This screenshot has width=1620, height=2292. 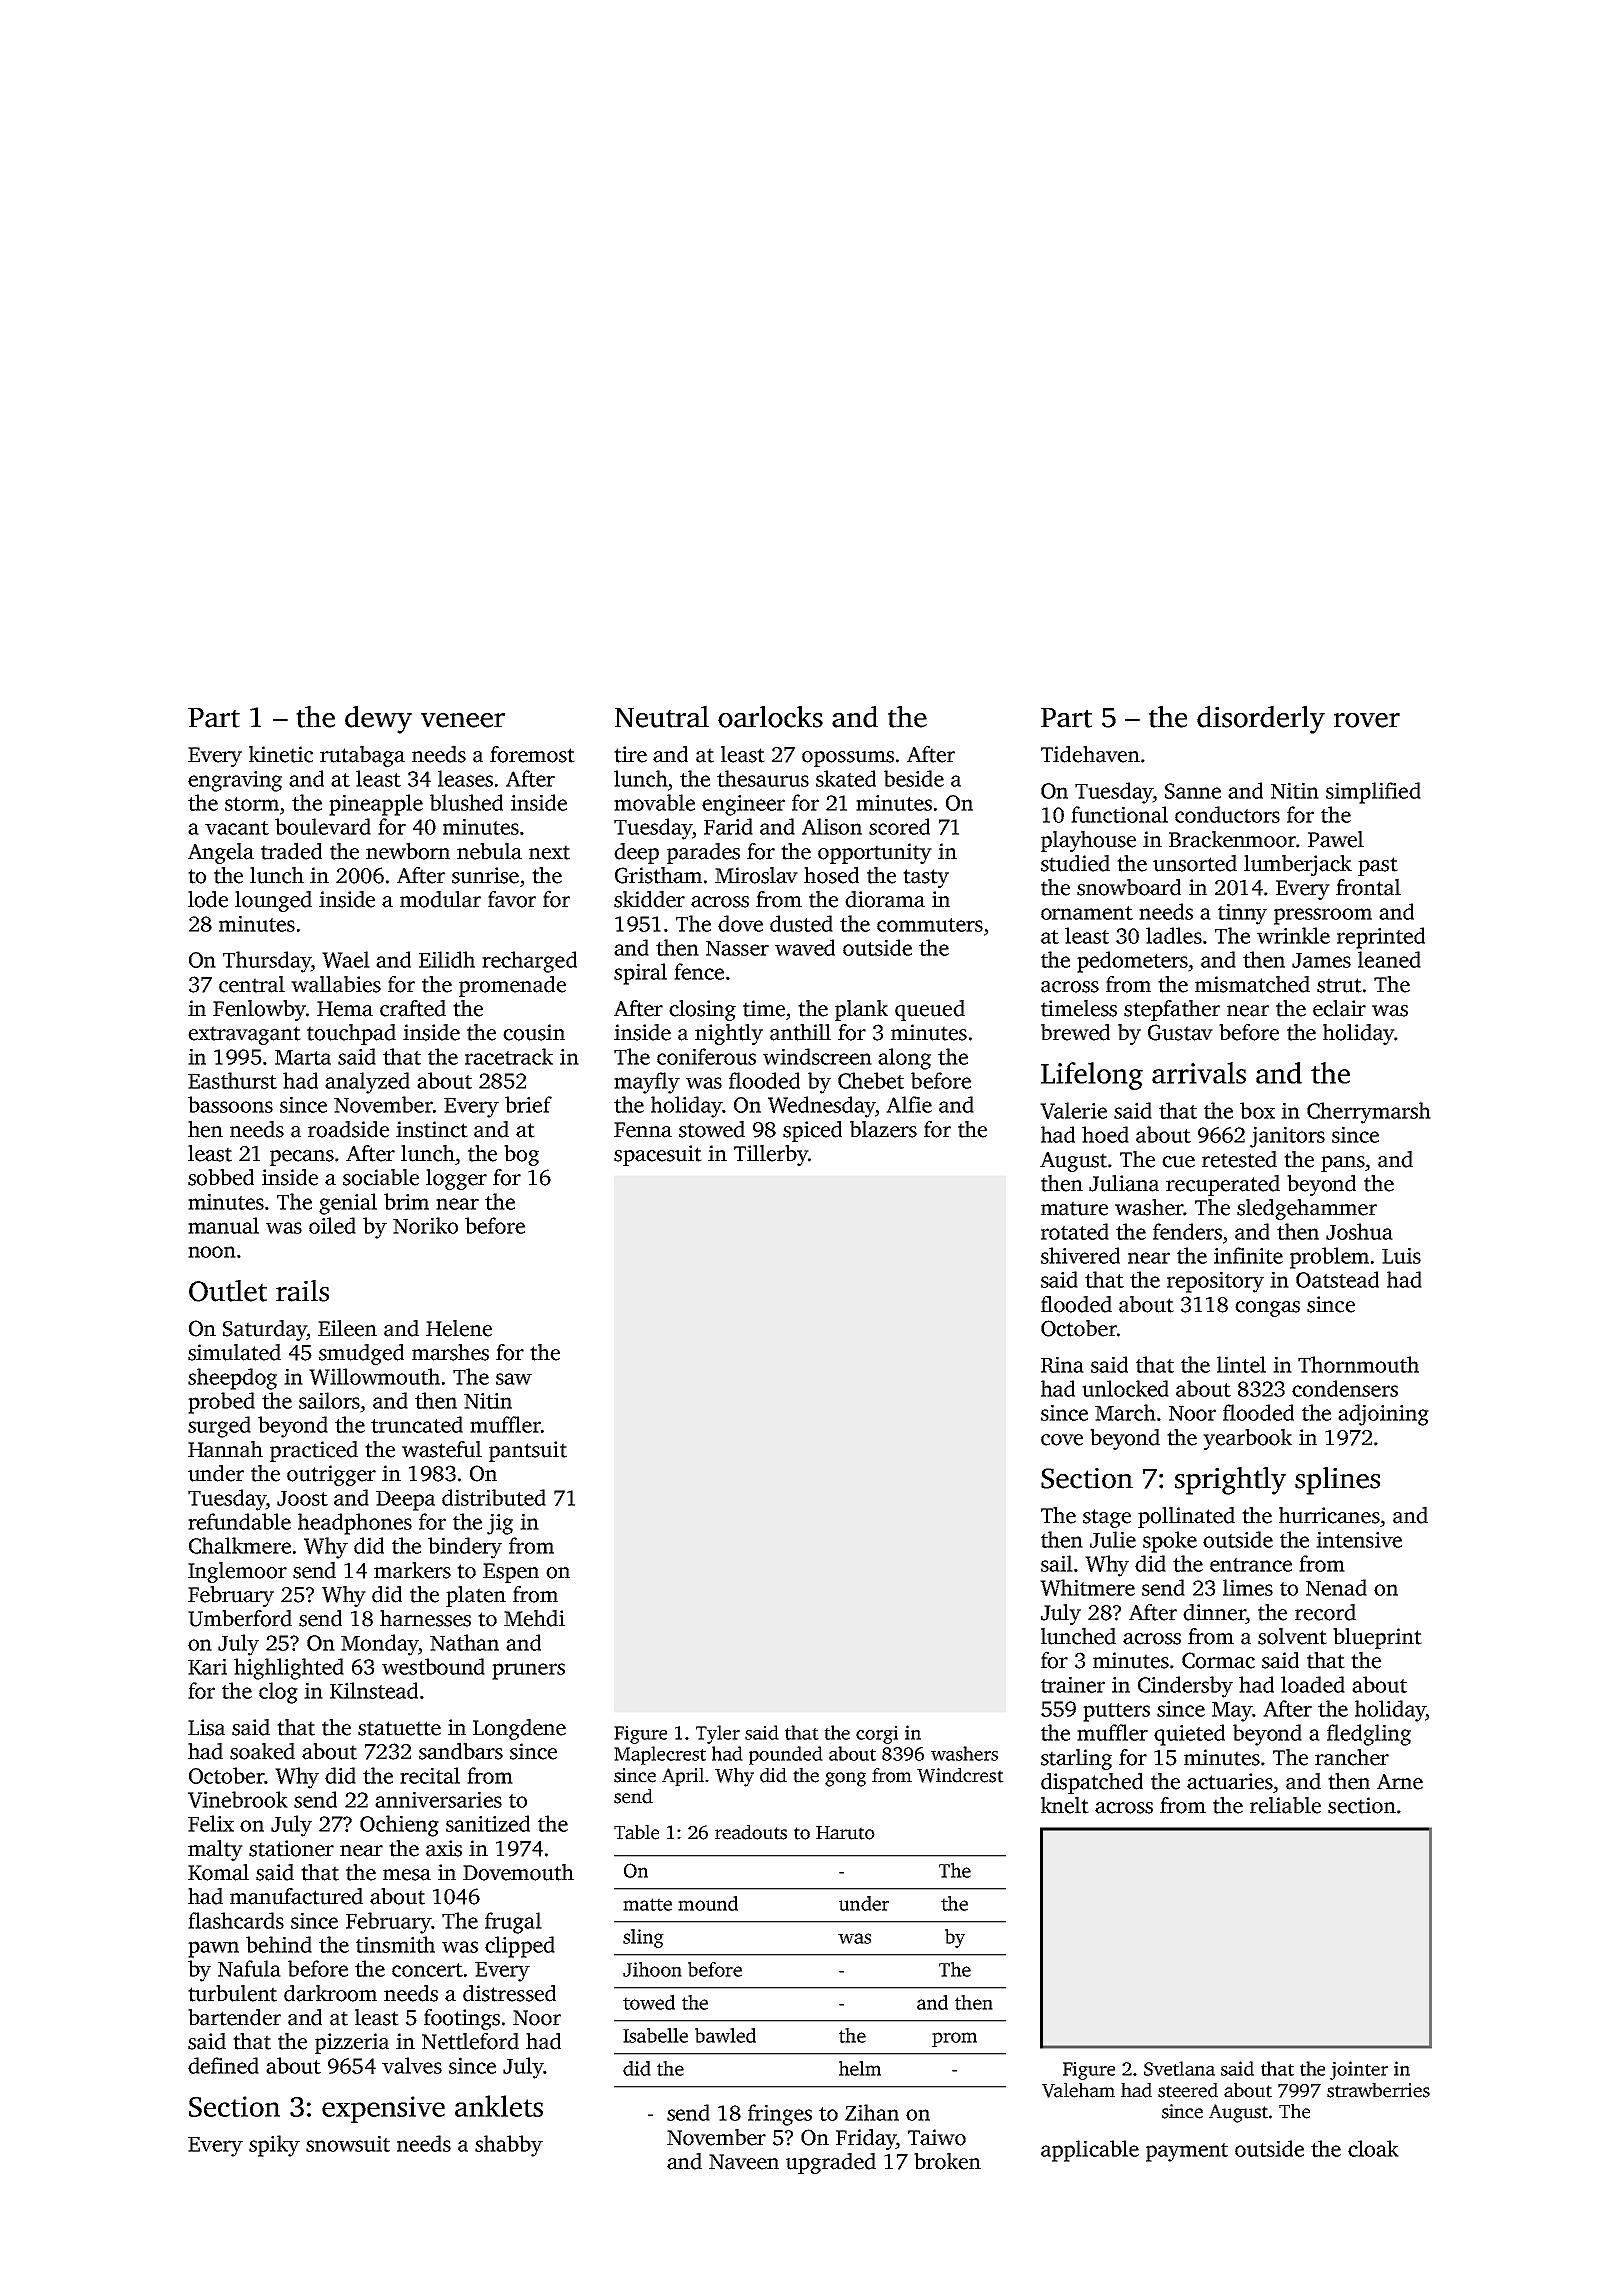 I want to click on upgraded, so click(x=831, y=2163).
